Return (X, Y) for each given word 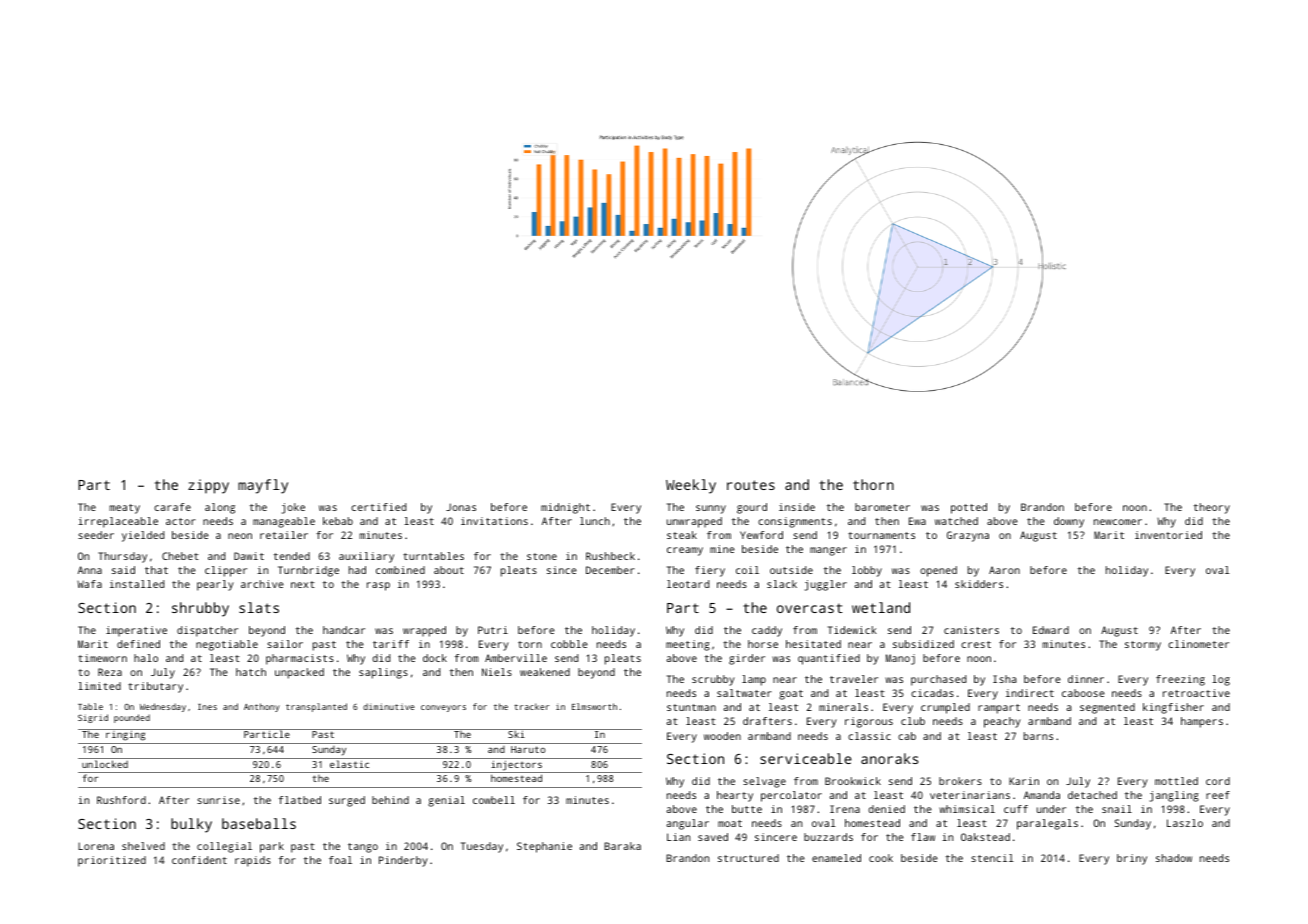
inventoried (1168, 535)
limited (99, 686)
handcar (344, 630)
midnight (565, 508)
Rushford (121, 800)
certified (378, 507)
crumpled (945, 708)
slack (782, 584)
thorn (873, 484)
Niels (497, 672)
